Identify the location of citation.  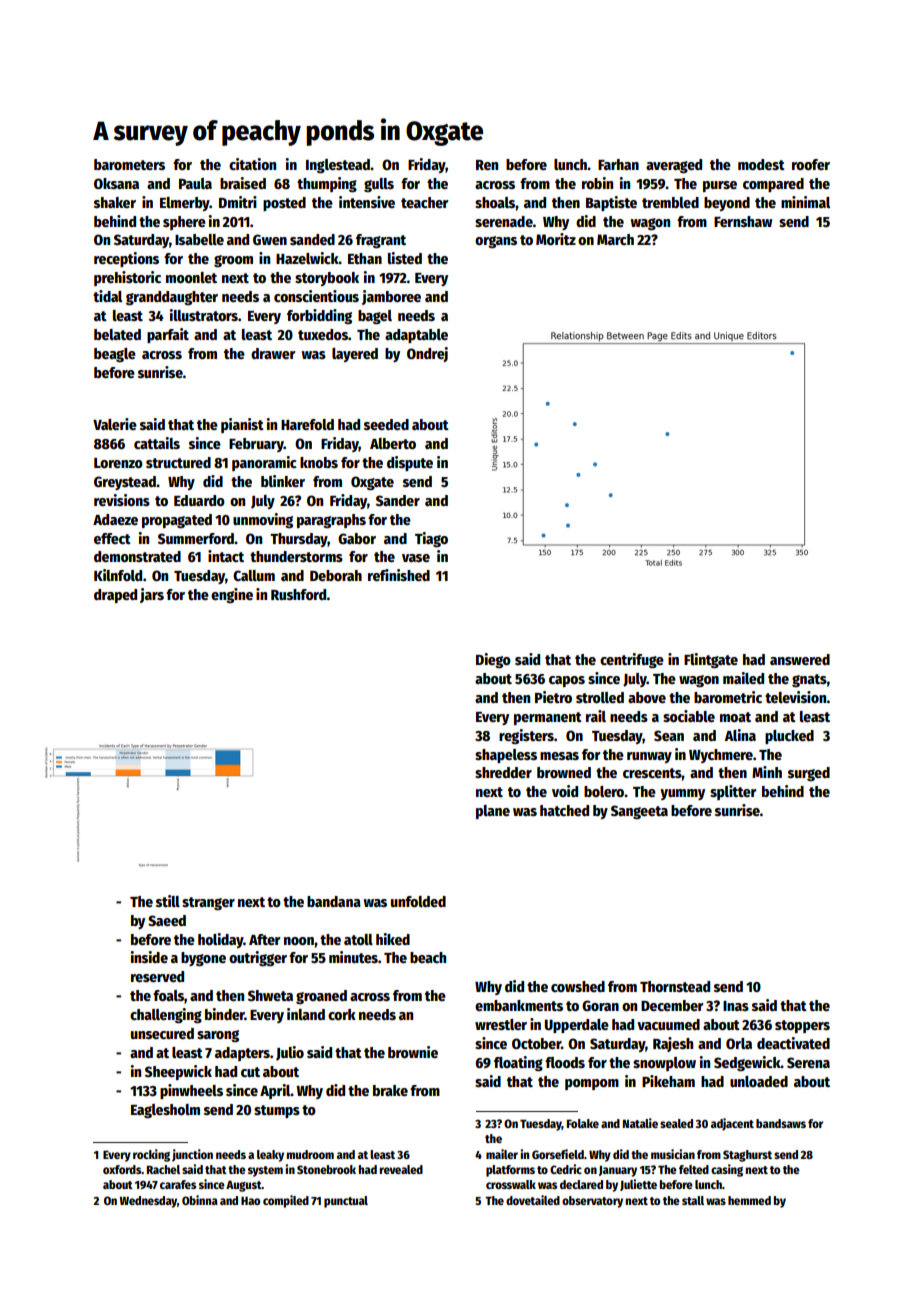
(252, 164).
